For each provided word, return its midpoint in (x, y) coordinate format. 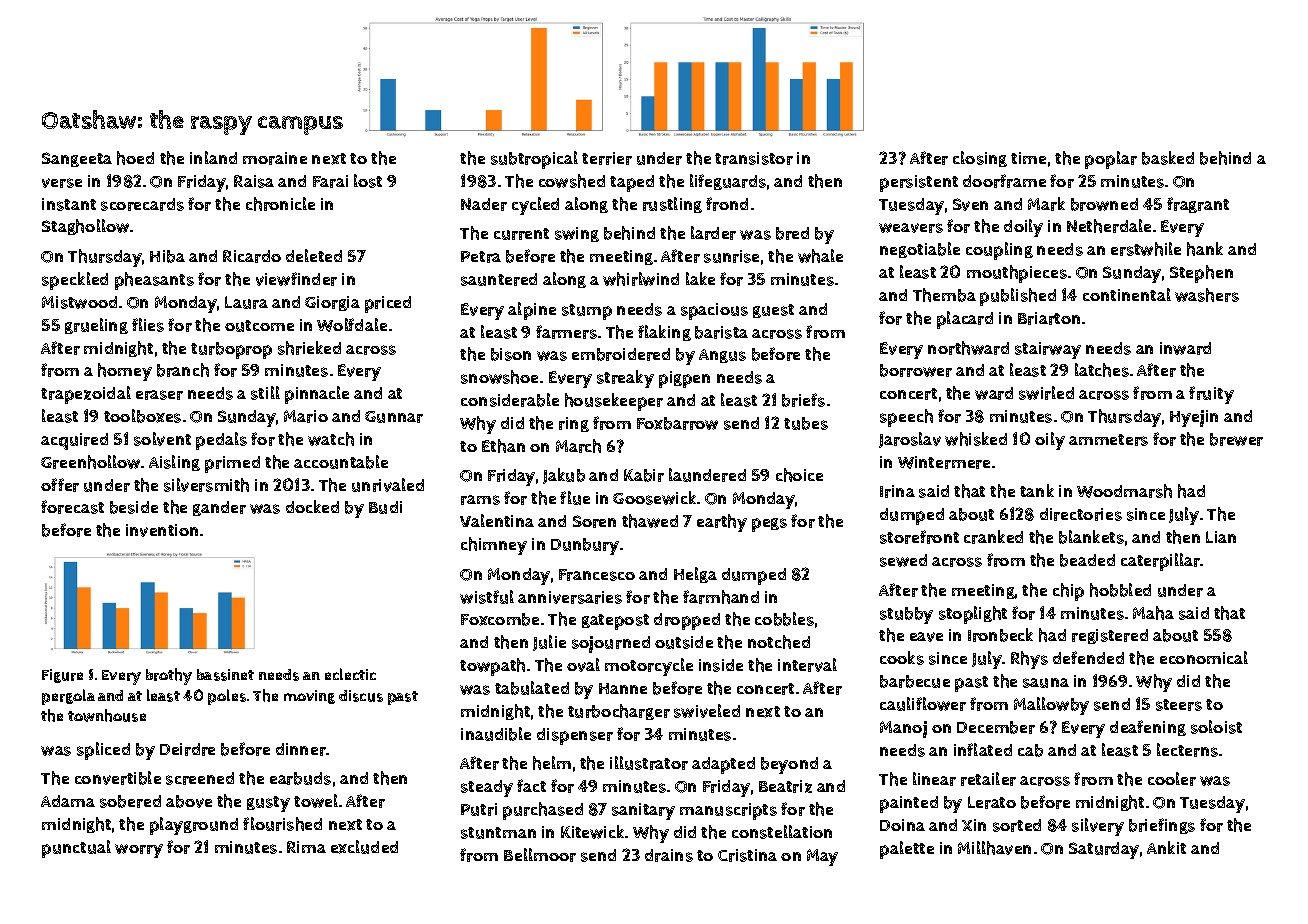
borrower (916, 370)
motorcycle (649, 667)
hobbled (1120, 590)
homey (125, 372)
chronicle (280, 204)
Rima (306, 847)
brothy (169, 676)
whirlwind (641, 279)
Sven (970, 204)
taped (632, 183)
